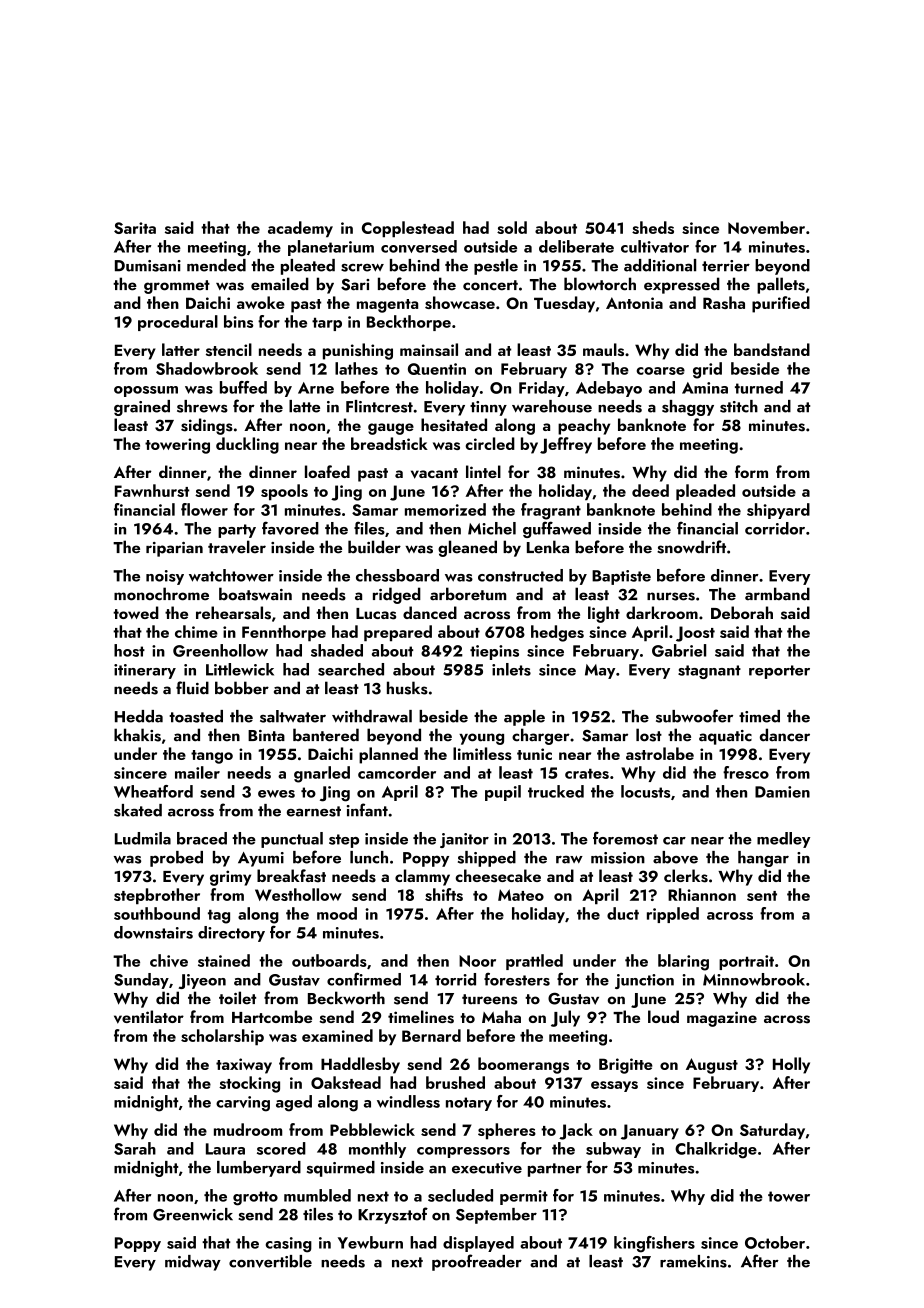 Image resolution: width=924 pixels, height=1308 pixels. I want to click on grommet, so click(177, 287).
